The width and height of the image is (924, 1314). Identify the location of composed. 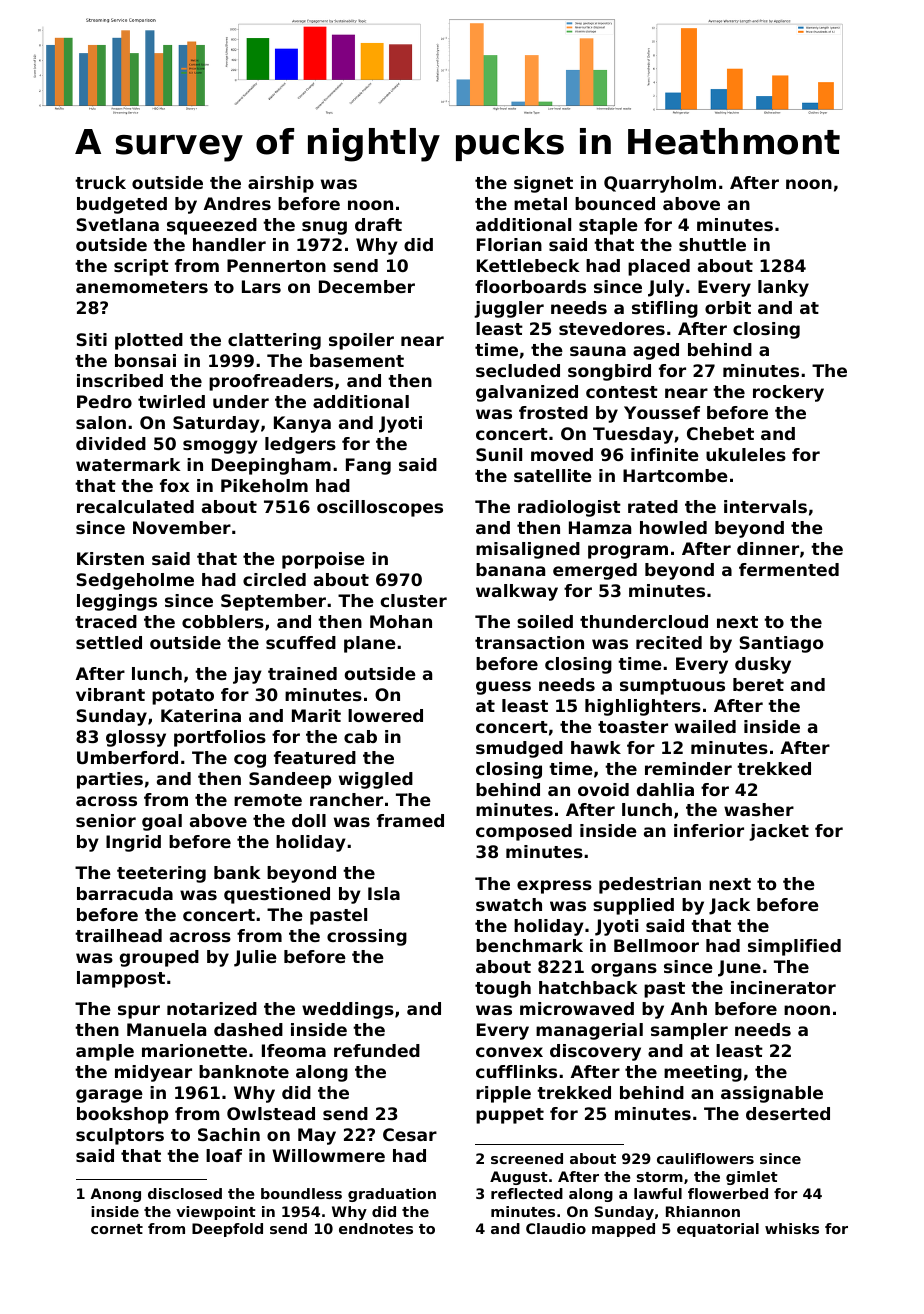
(524, 832).
